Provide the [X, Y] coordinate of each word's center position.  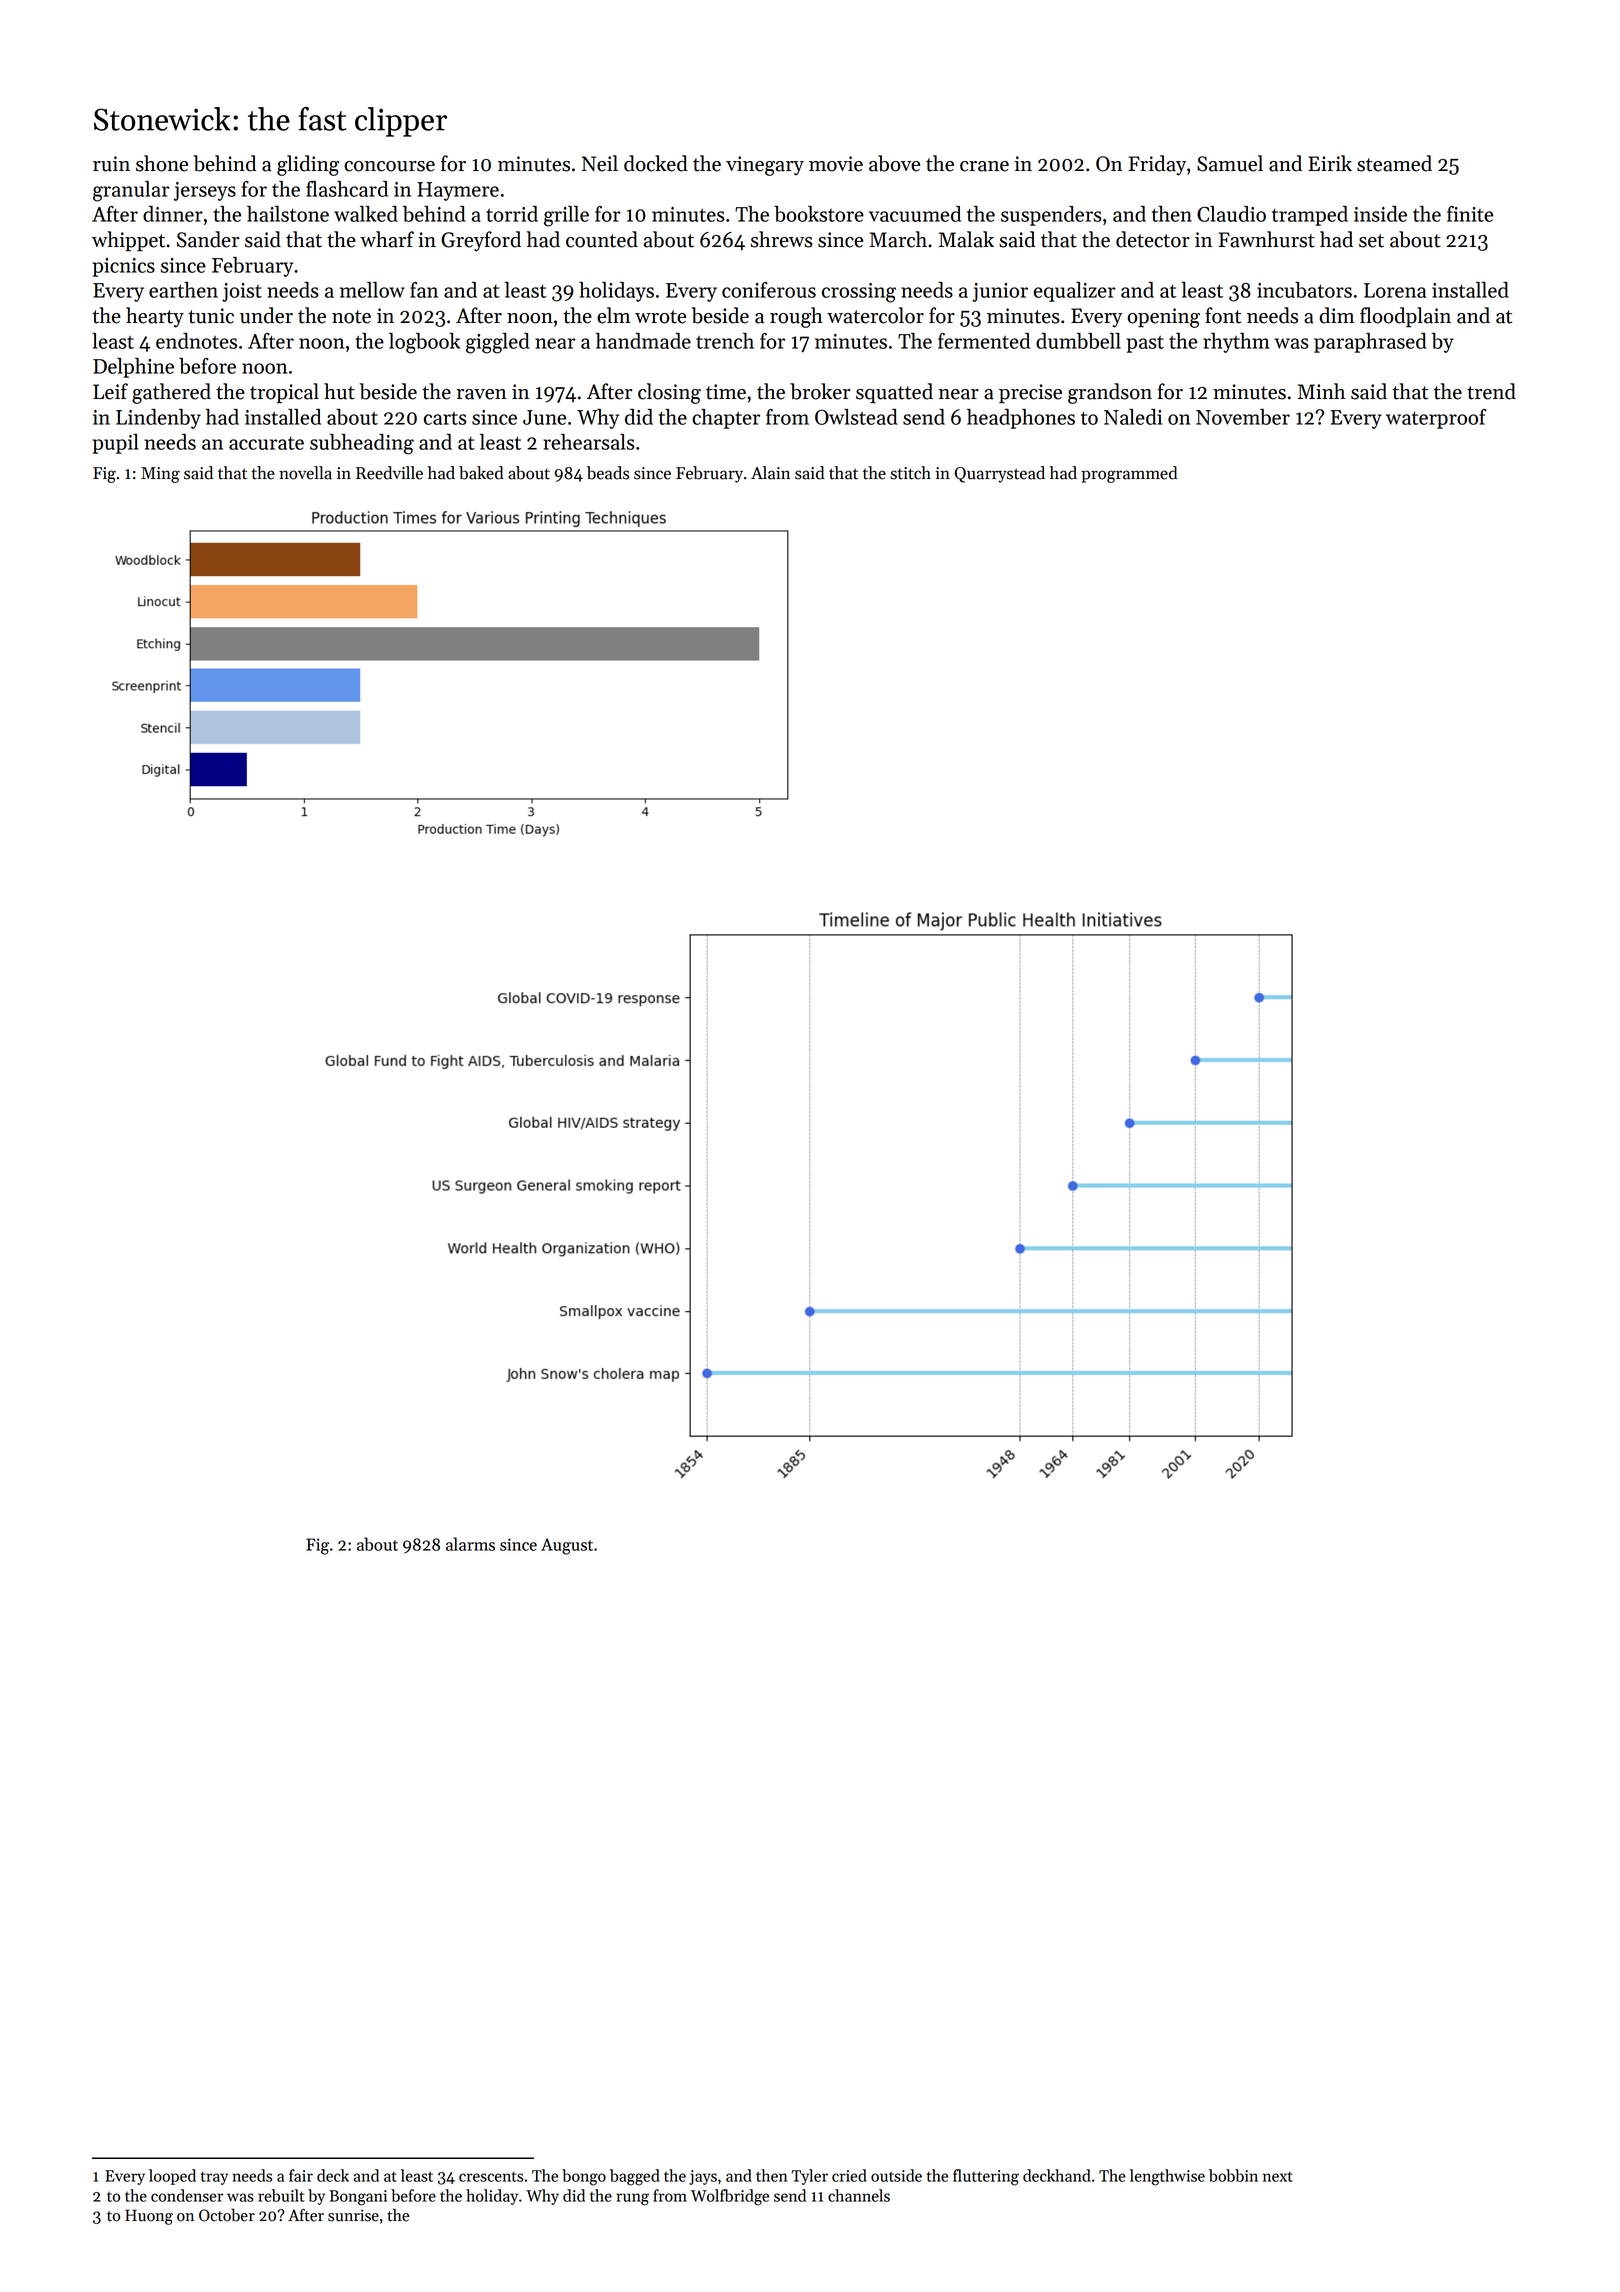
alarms [470, 1544]
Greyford [481, 241]
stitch [910, 473]
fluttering [986, 2177]
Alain [770, 473]
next [1278, 2176]
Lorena [1395, 290]
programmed [1129, 474]
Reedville [389, 473]
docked [656, 163]
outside [896, 2175]
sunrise [353, 2215]
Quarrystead [999, 474]
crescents [491, 2176]
